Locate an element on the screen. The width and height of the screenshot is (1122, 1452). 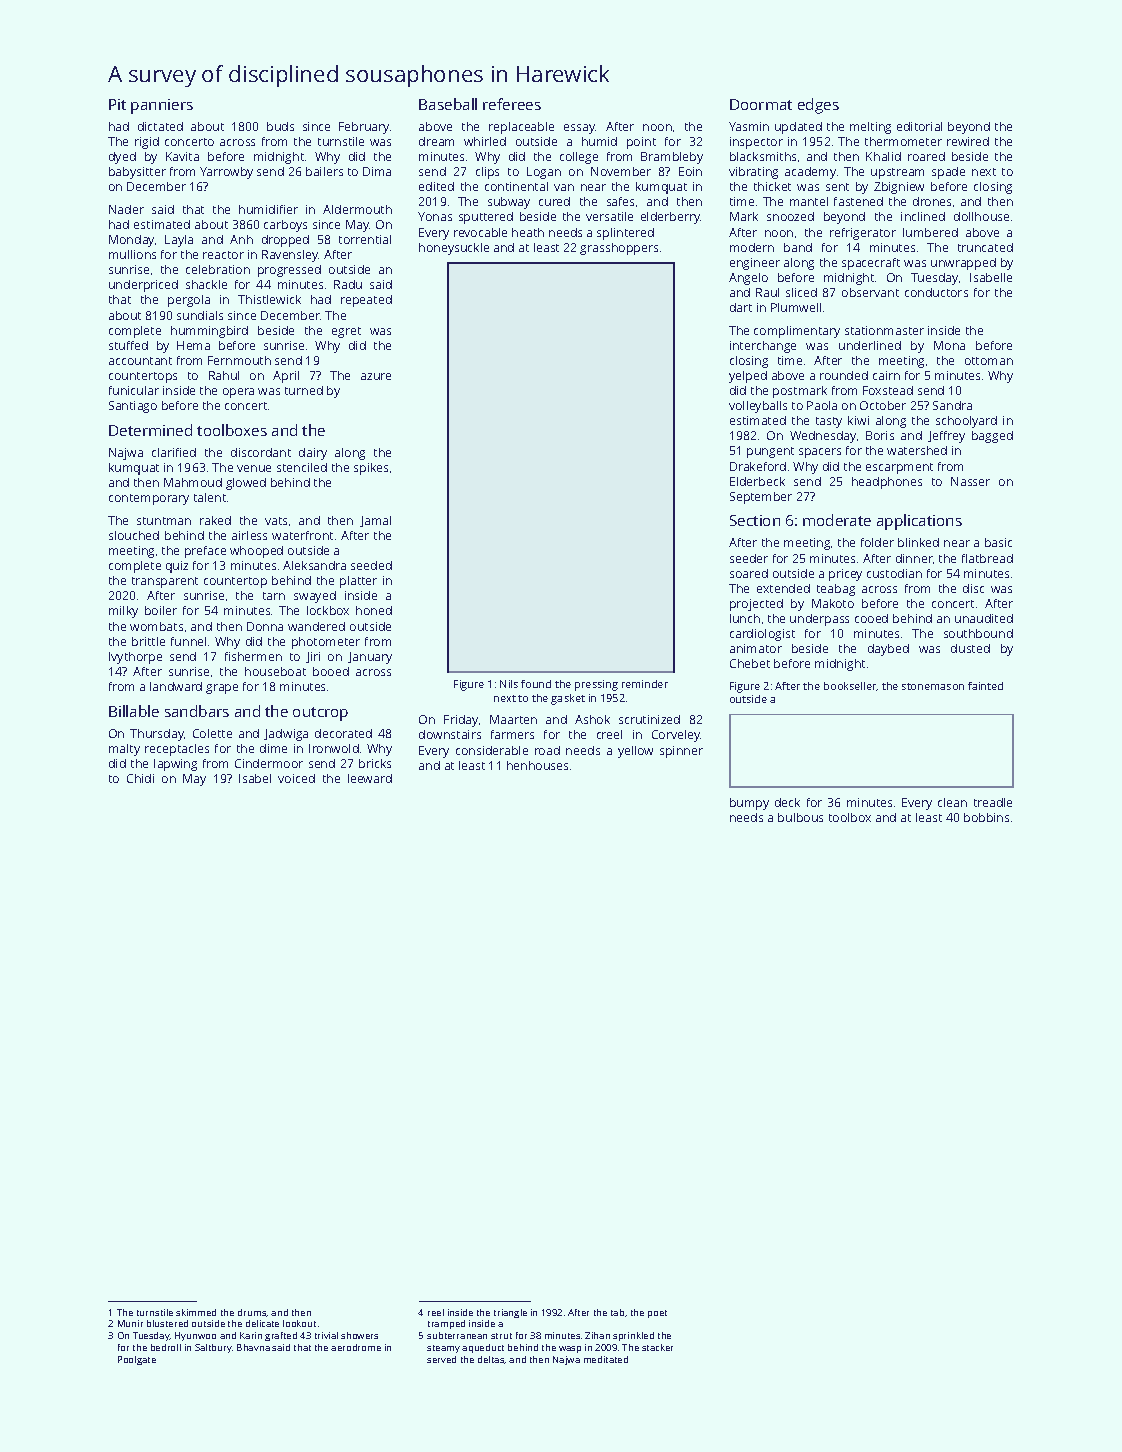
headphones is located at coordinates (887, 483).
